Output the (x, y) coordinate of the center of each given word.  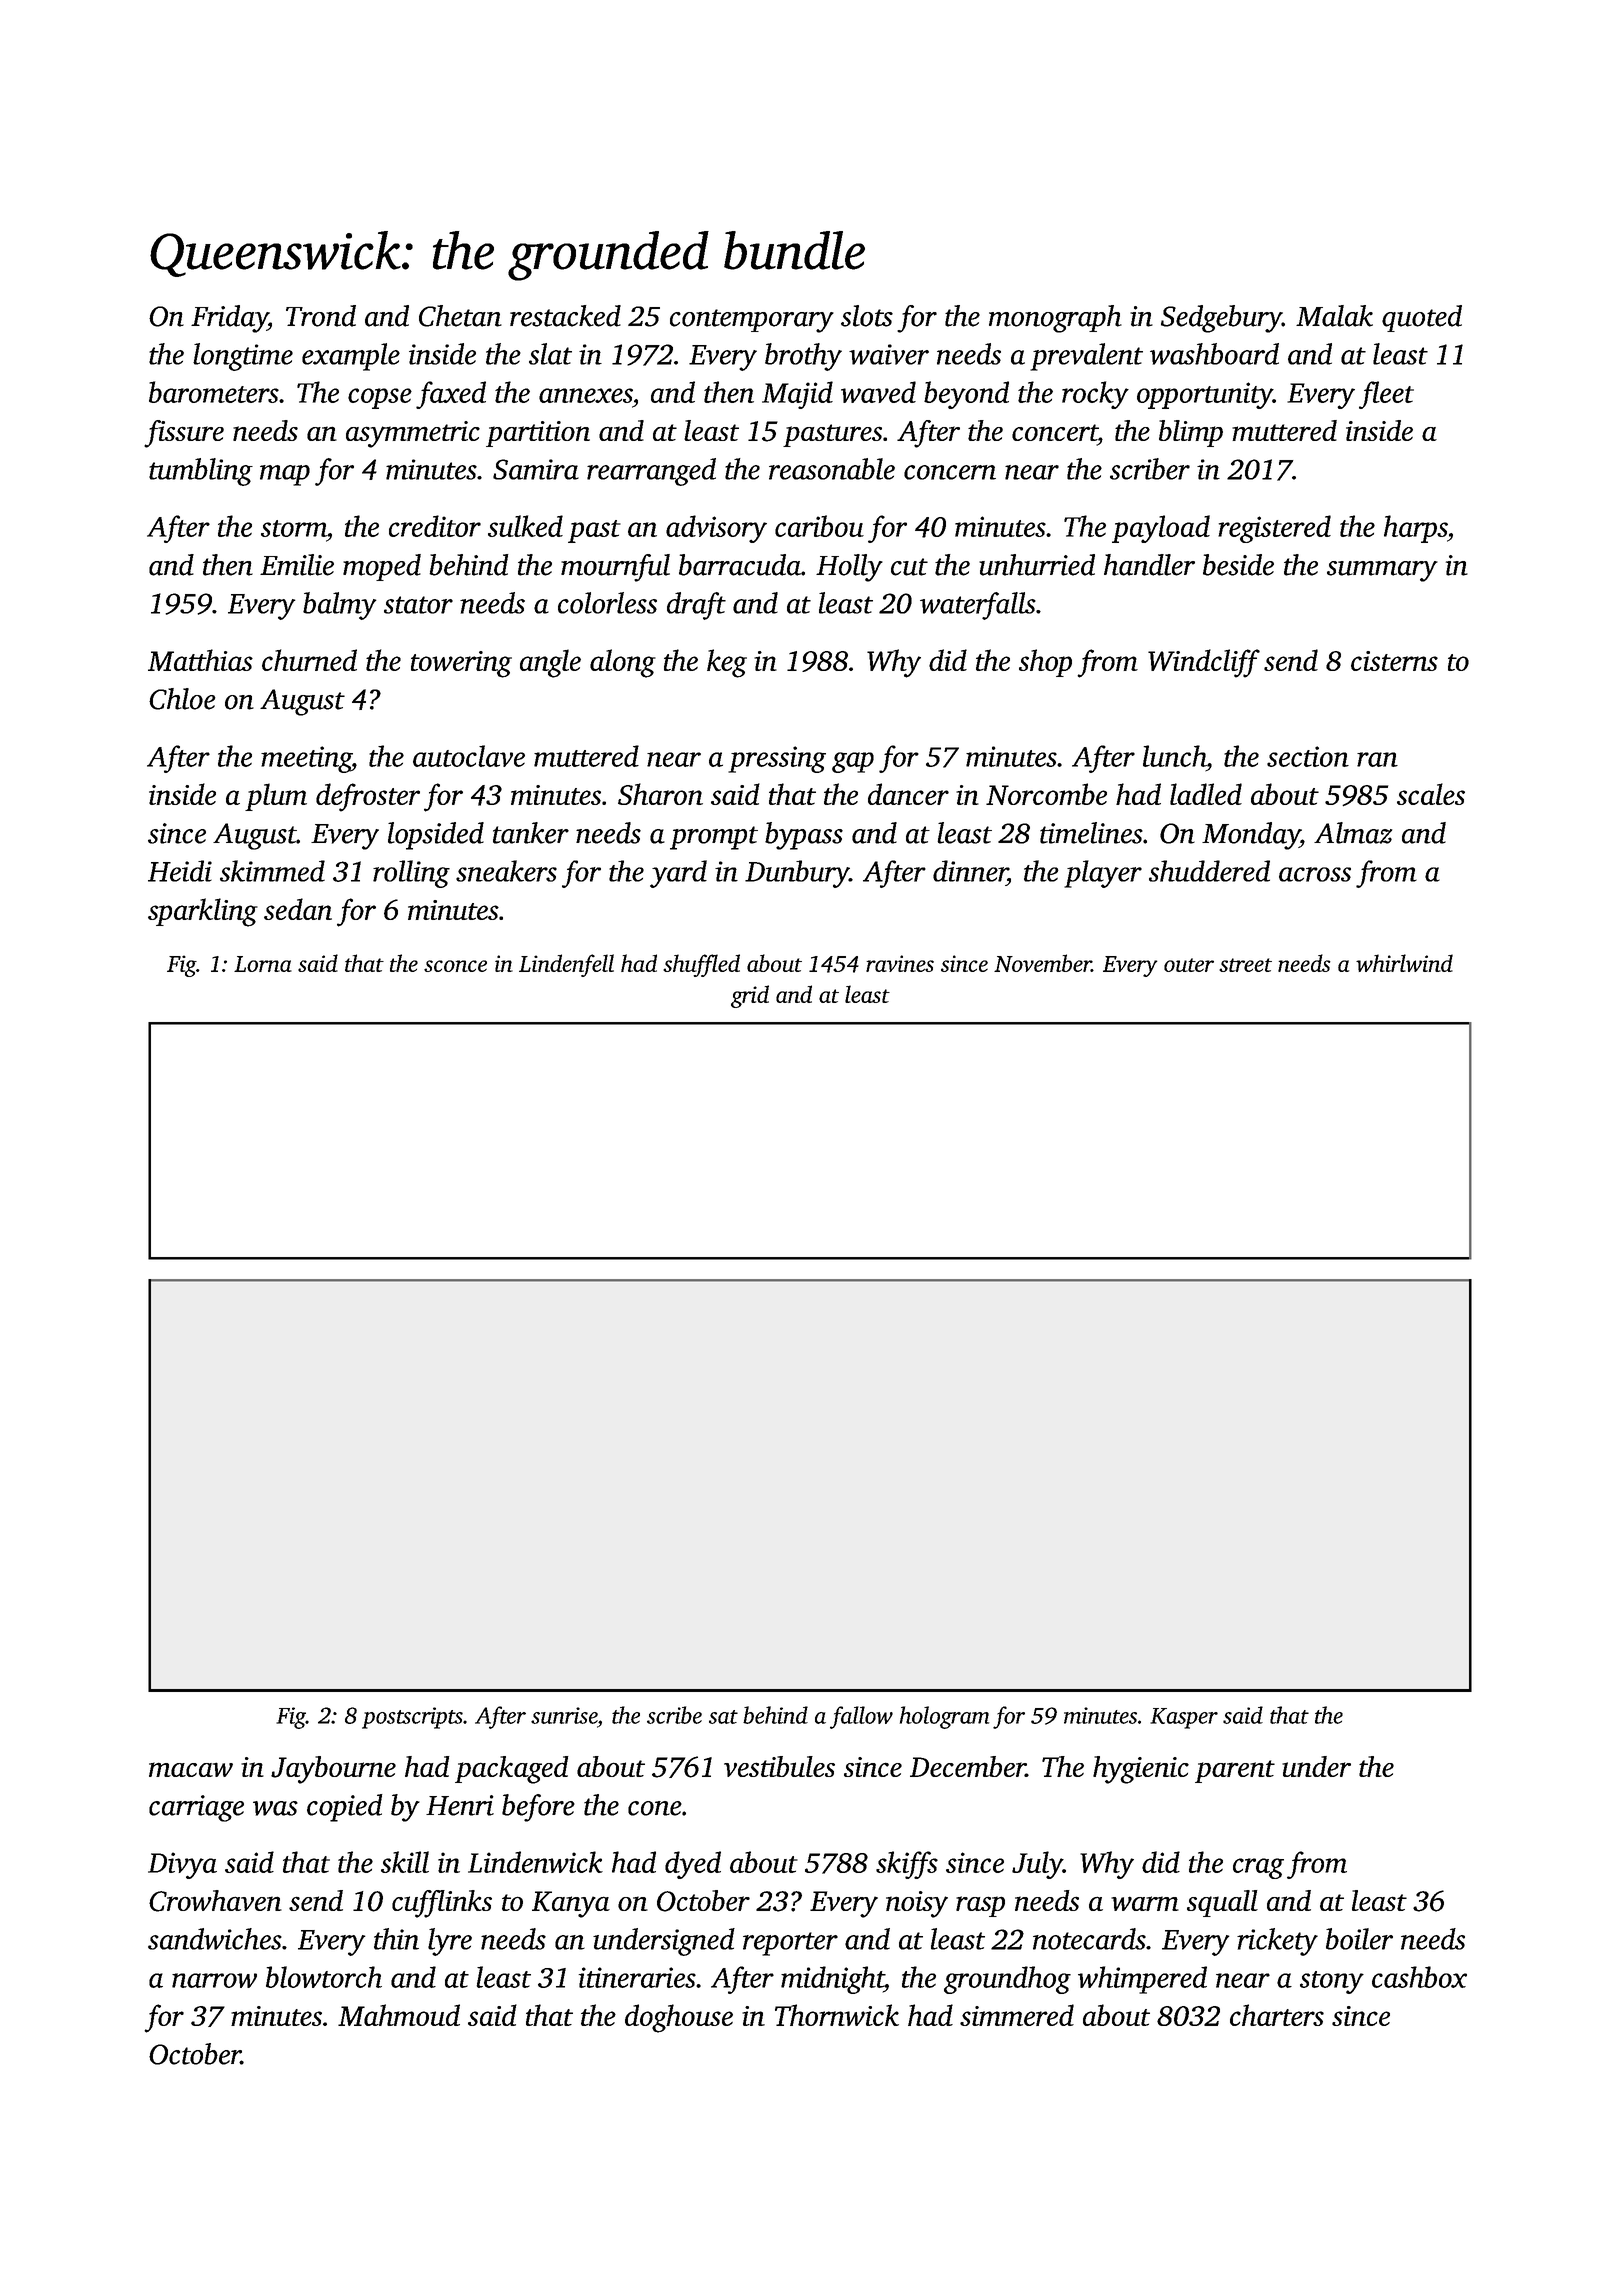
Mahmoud (399, 2015)
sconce (455, 966)
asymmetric (413, 434)
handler (1149, 565)
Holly (849, 568)
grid (750, 996)
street (1245, 965)
